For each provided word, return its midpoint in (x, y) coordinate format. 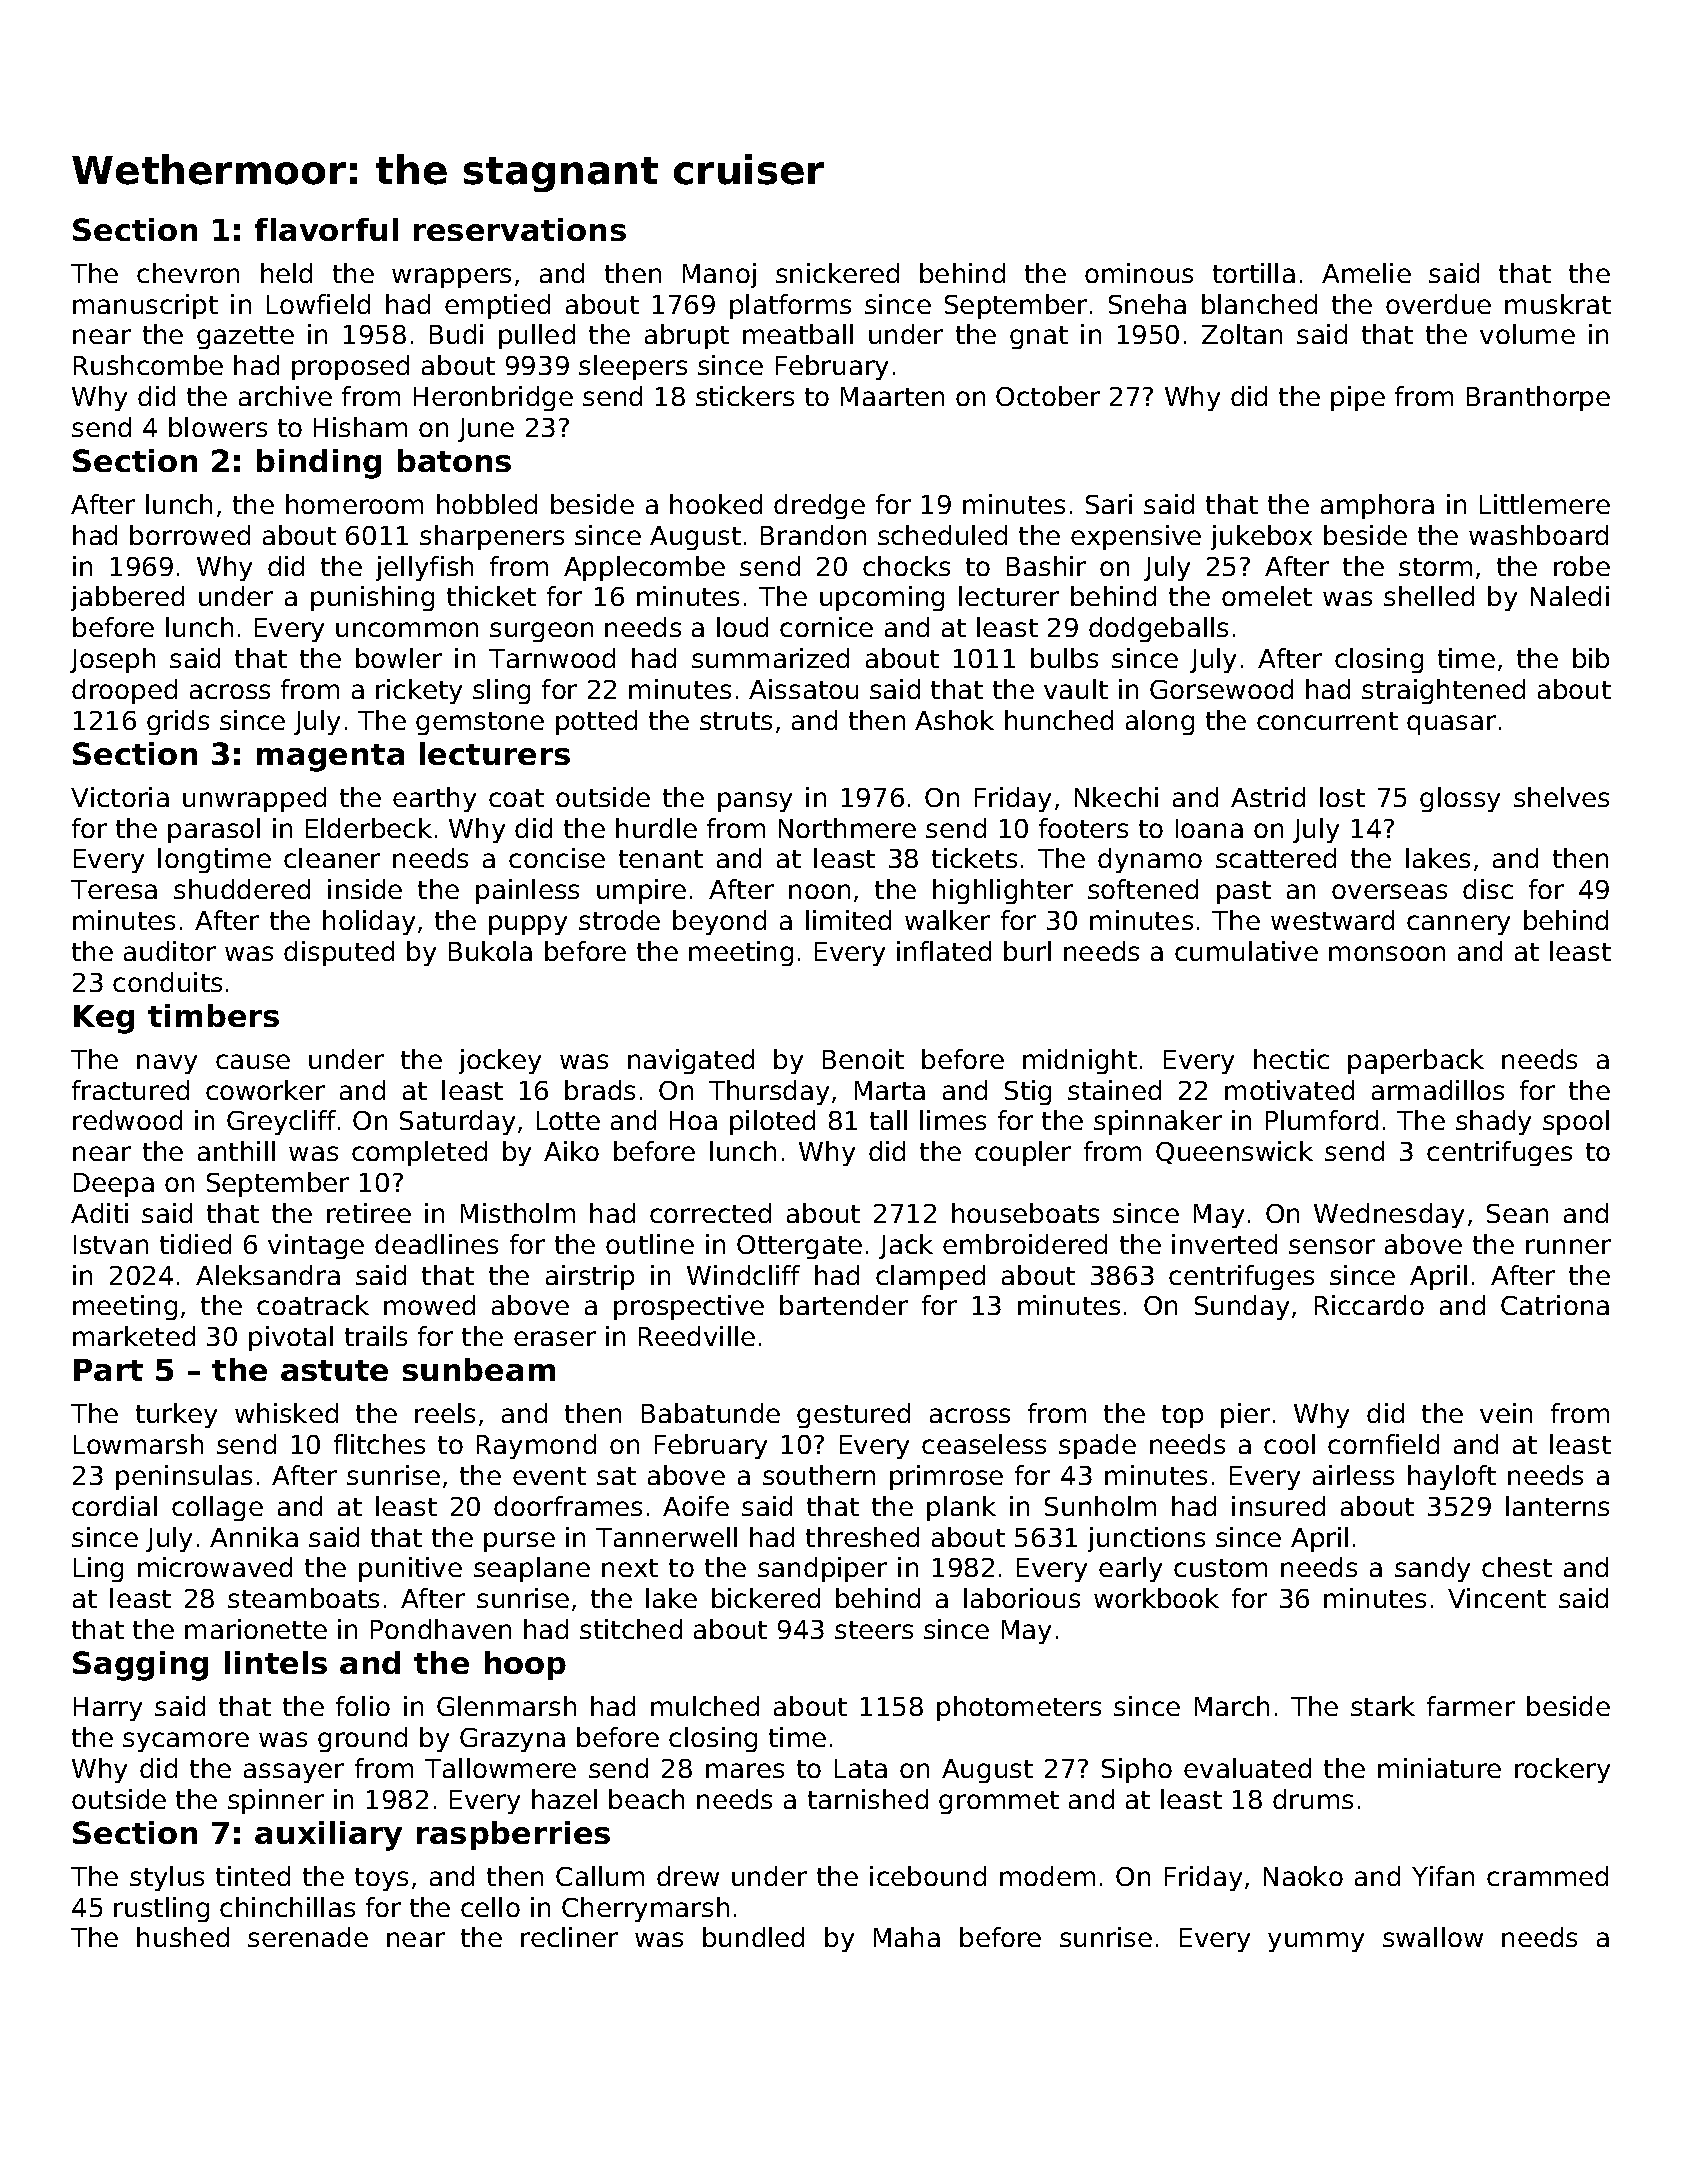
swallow (1433, 1937)
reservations (520, 229)
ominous (1139, 273)
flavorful (326, 229)
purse (519, 1542)
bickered (766, 1598)
